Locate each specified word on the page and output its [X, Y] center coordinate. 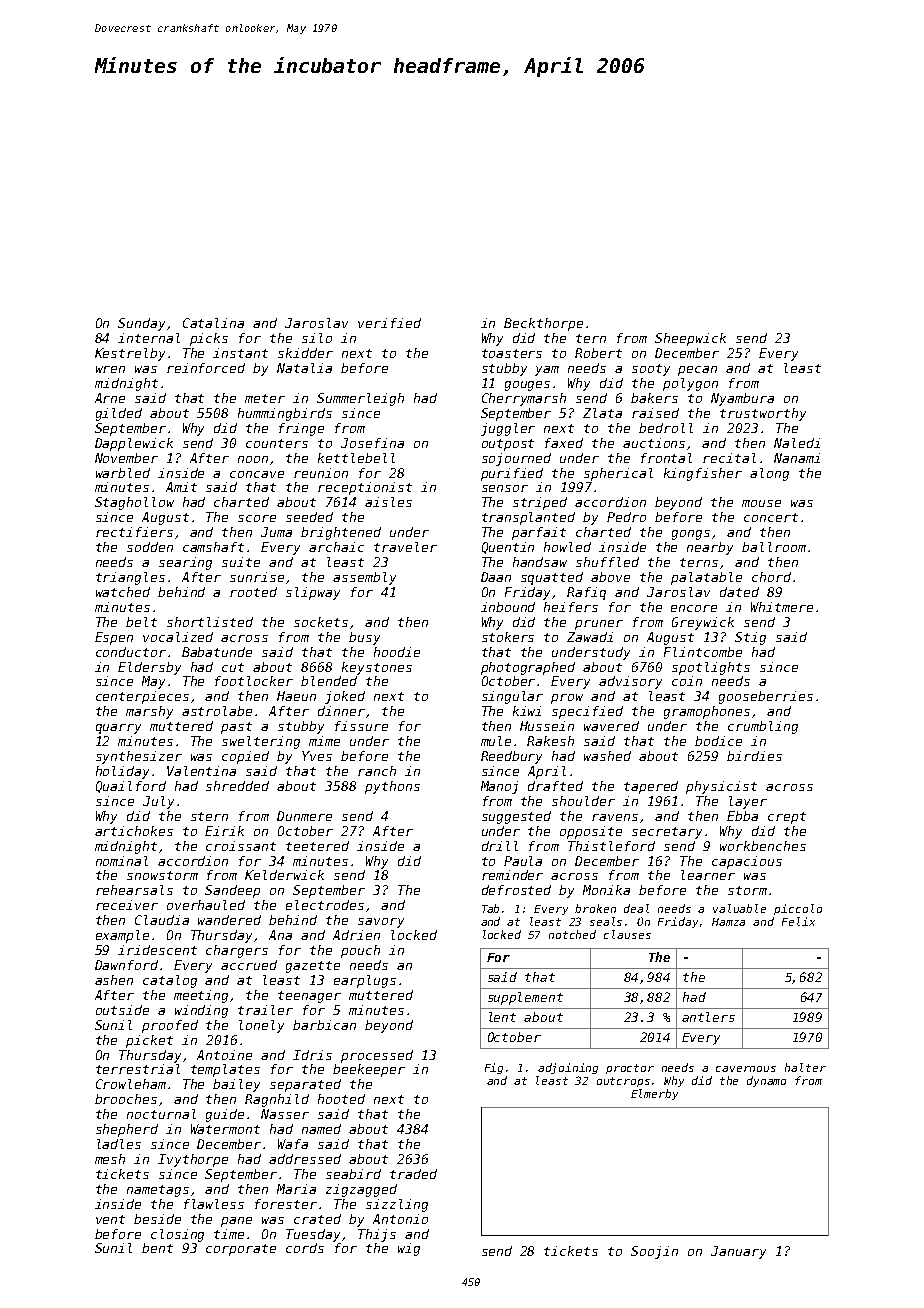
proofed [170, 1026]
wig [409, 1249]
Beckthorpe [543, 324]
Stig [750, 638]
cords [305, 1248]
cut [233, 667]
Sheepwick [690, 339]
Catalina [213, 323]
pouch [360, 951]
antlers [708, 1017]
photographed [528, 668]
